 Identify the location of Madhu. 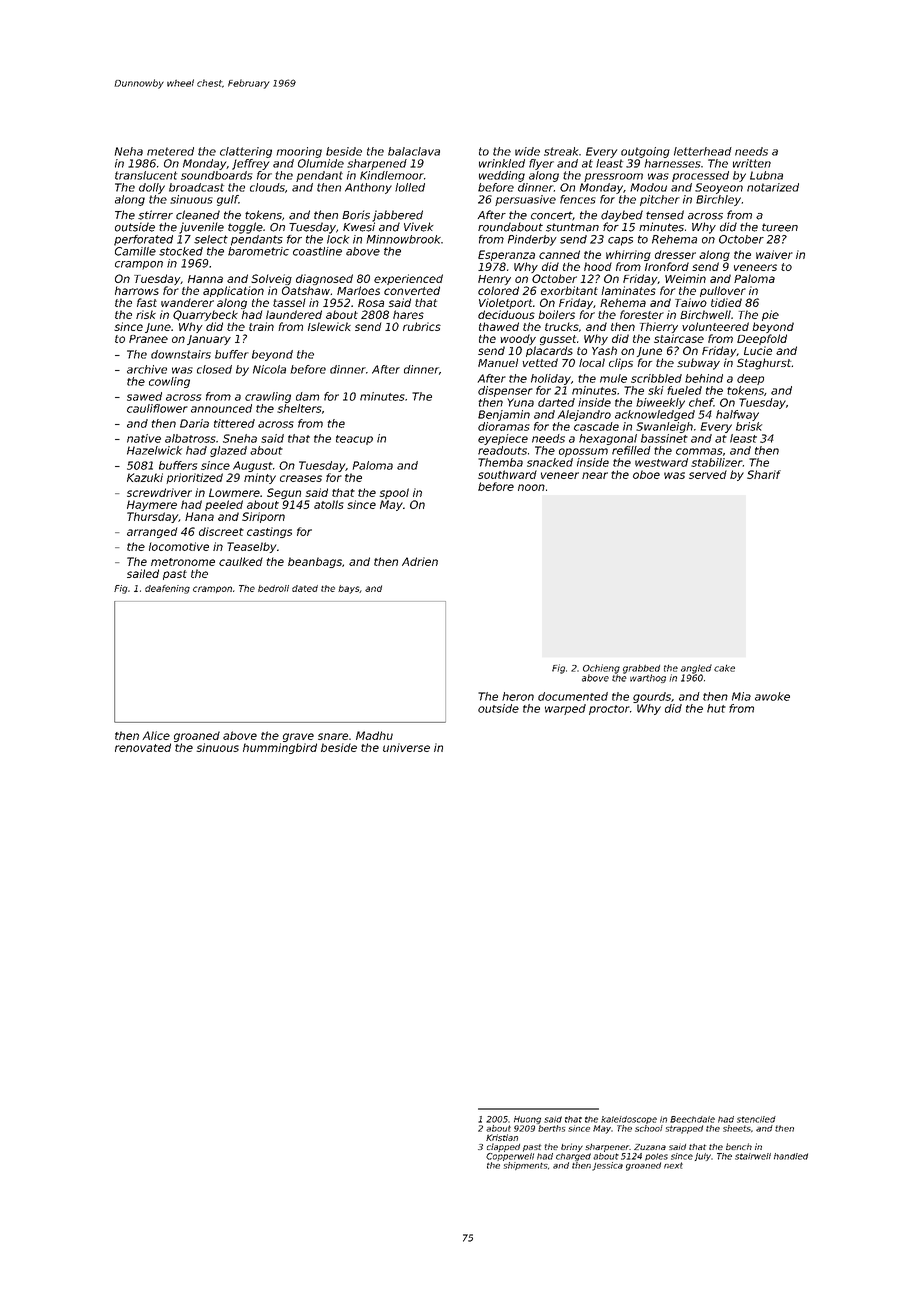
(374, 735).
